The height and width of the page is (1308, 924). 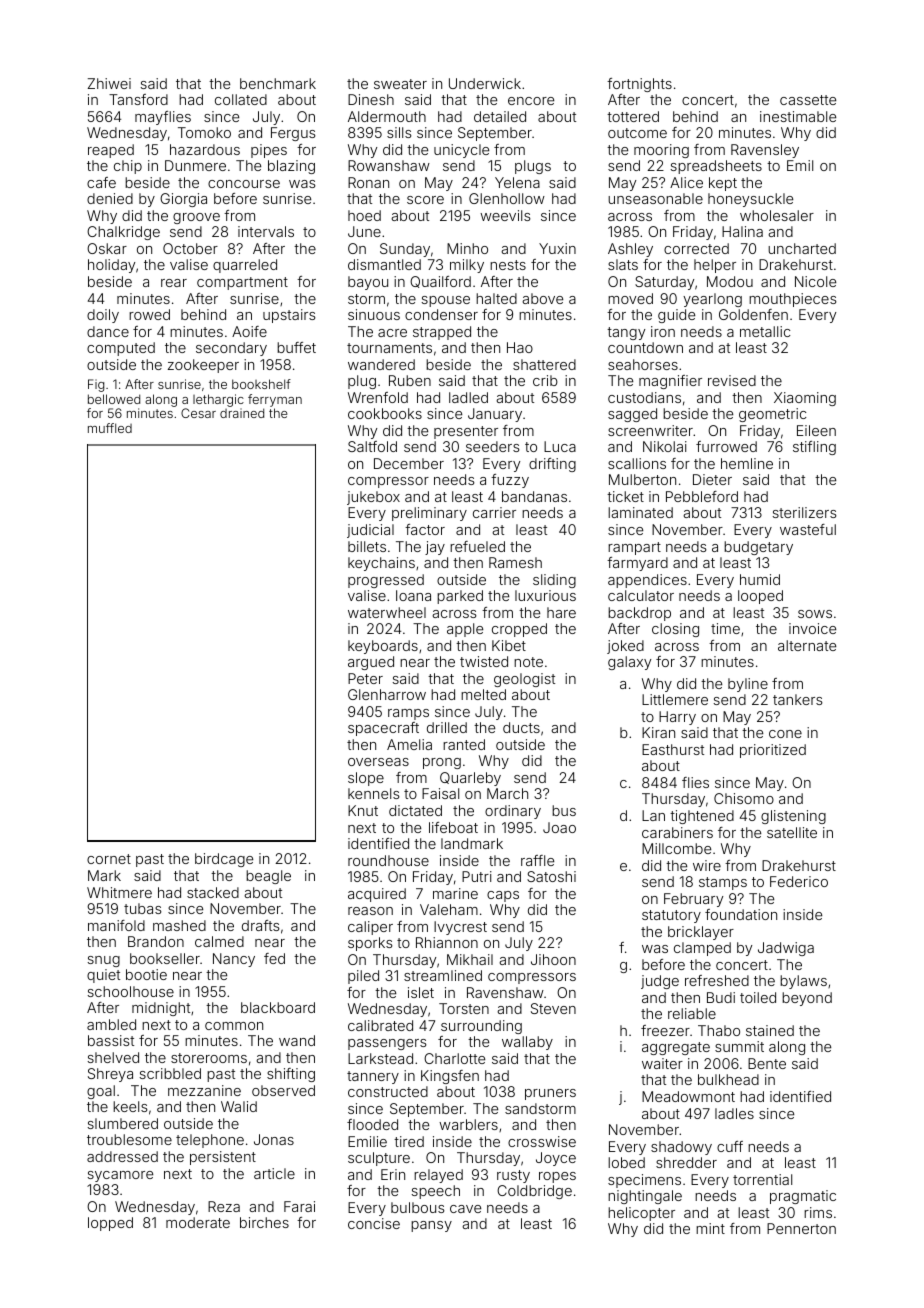 What do you see at coordinates (505, 215) in the page?
I see `weevils` at bounding box center [505, 215].
